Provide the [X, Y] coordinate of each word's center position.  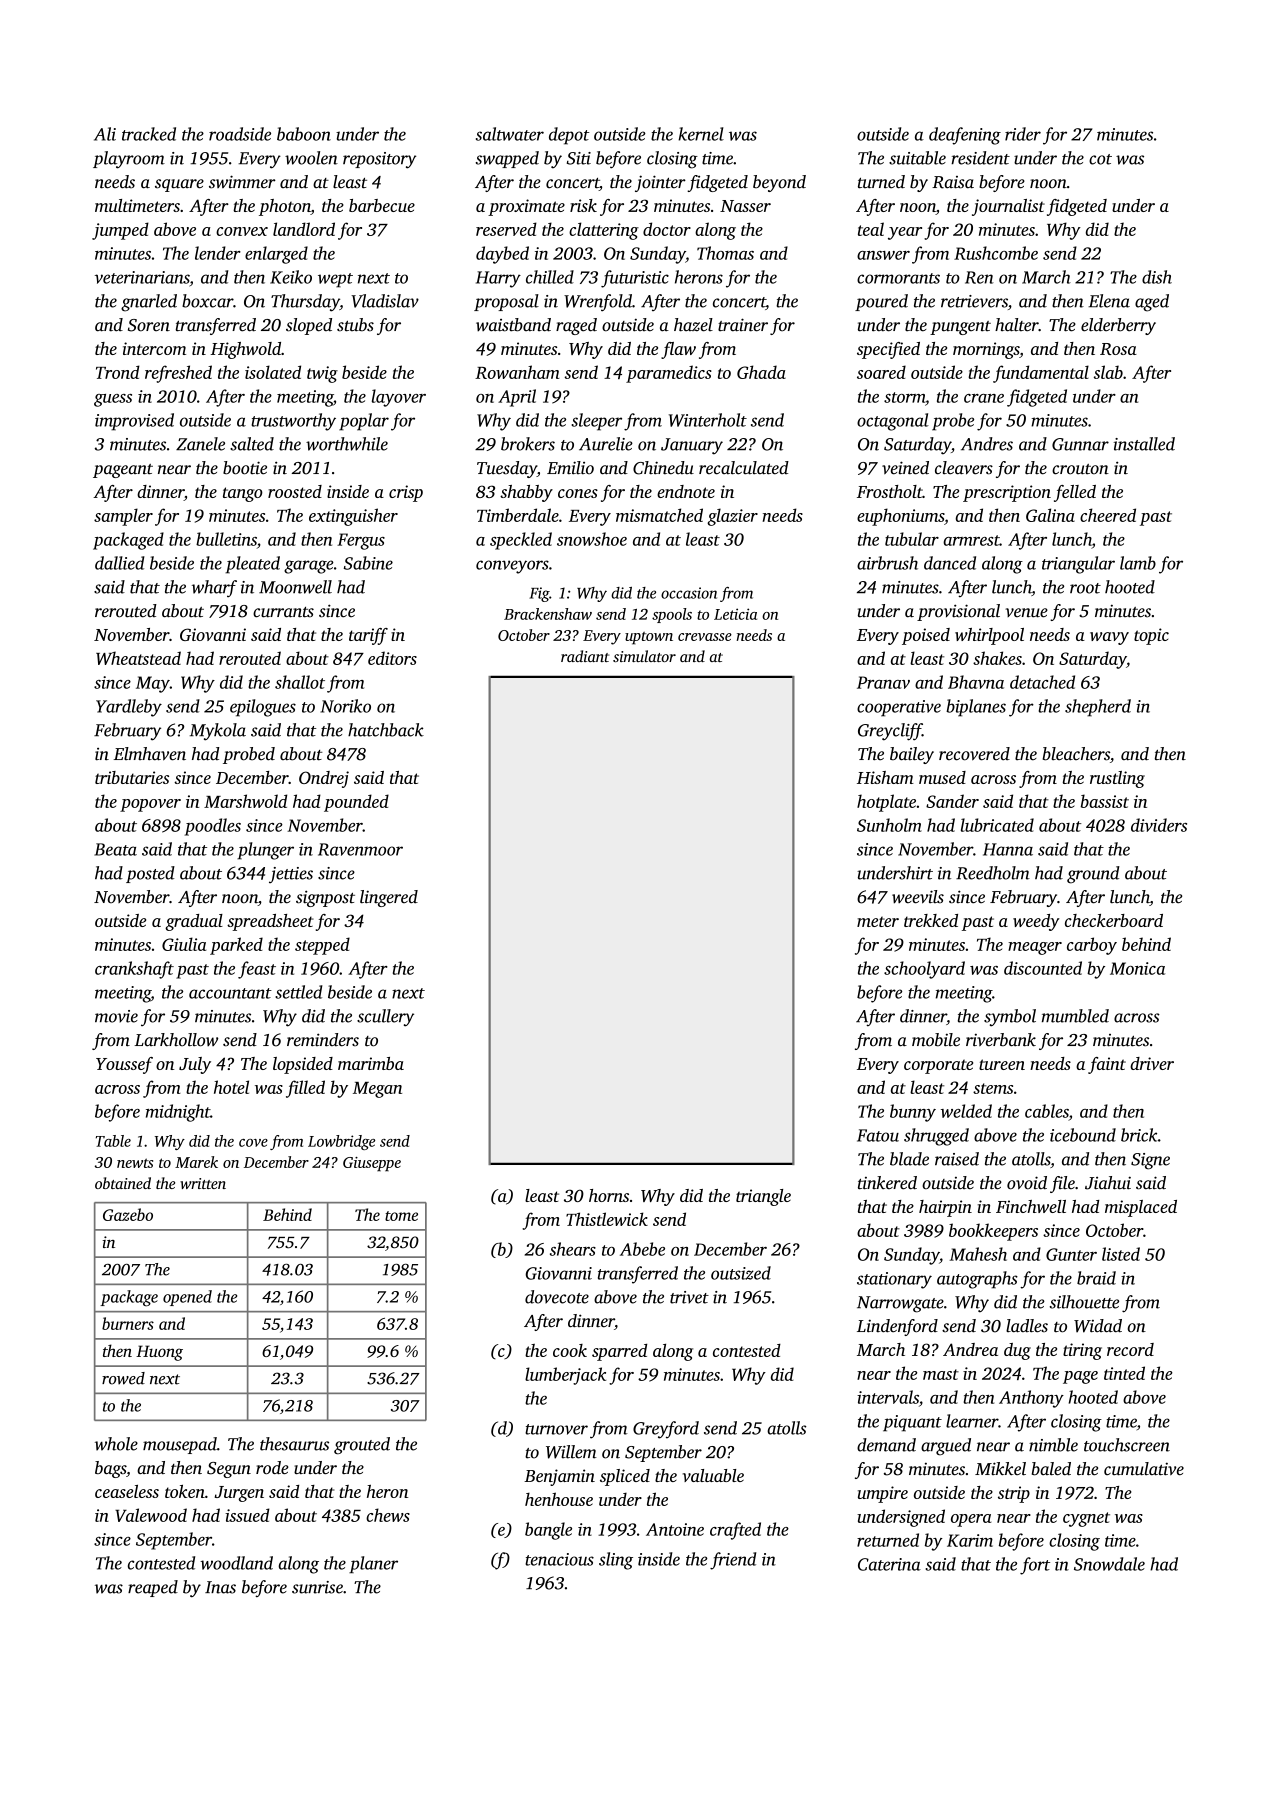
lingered [389, 898]
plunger [265, 851]
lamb [1138, 563]
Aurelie [606, 444]
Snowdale [1109, 1564]
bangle [548, 1531]
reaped [153, 1588]
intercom [154, 348]
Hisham [885, 777]
